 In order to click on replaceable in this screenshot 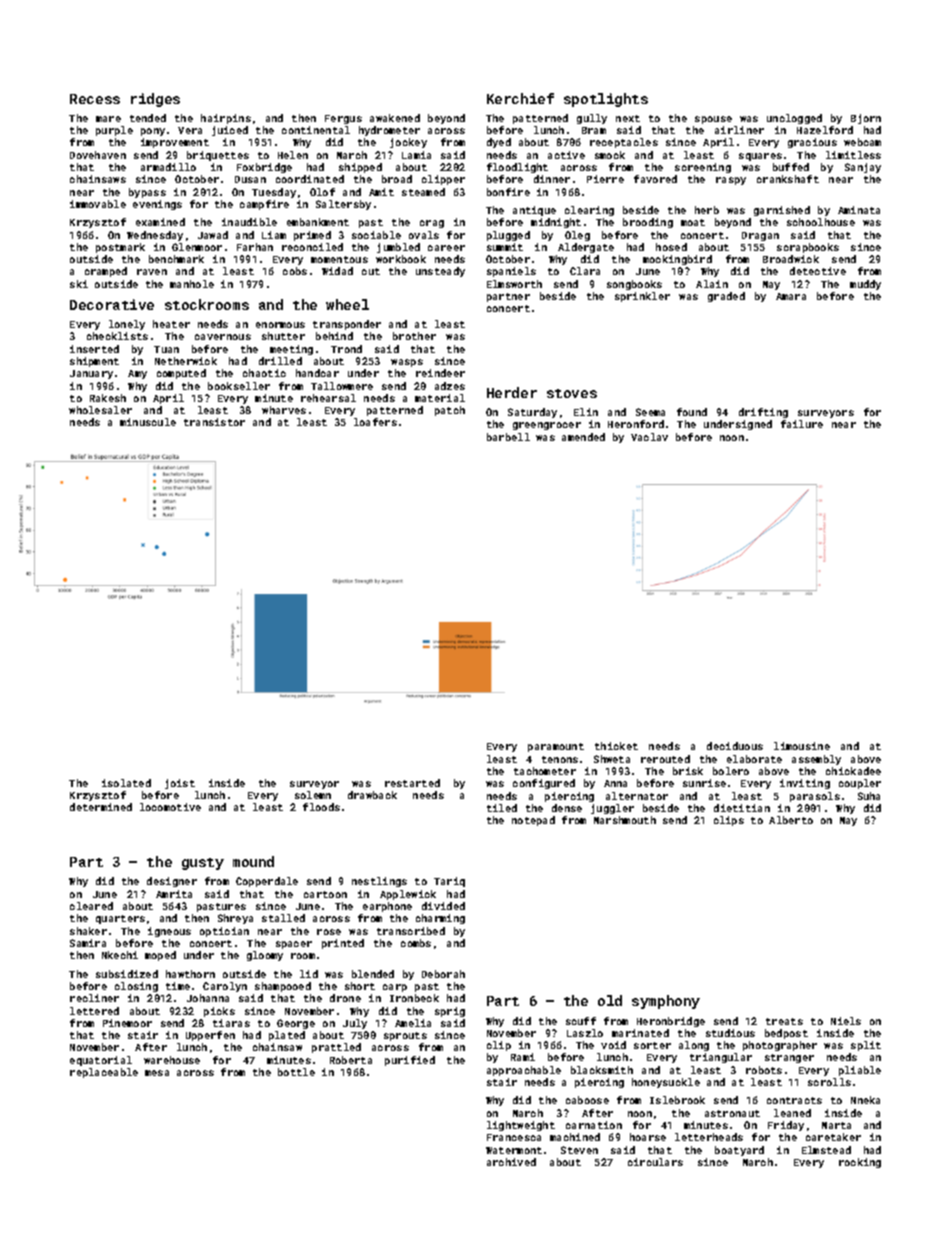, I will do `click(104, 1073)`.
